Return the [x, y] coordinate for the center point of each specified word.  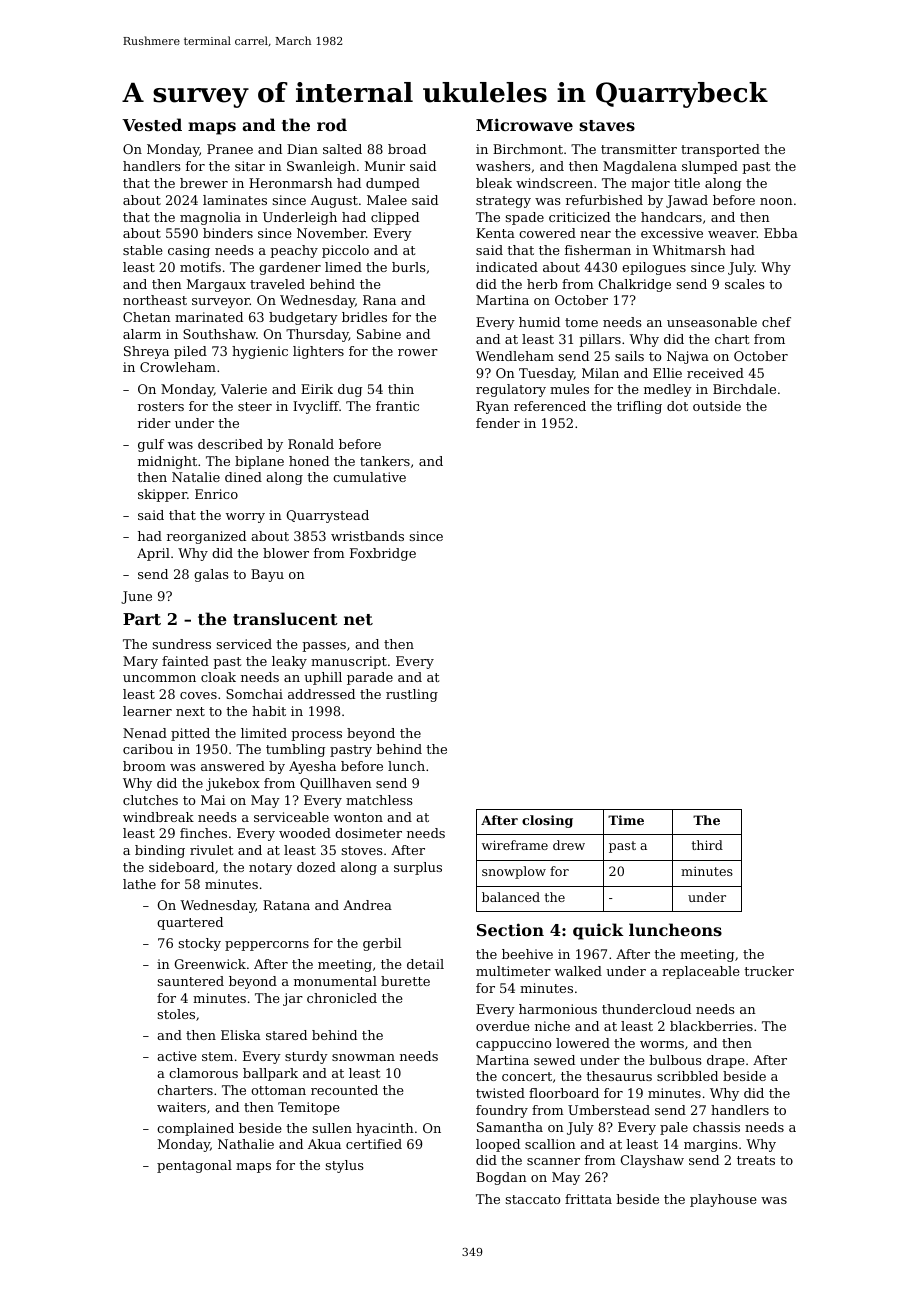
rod [332, 124]
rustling [412, 695]
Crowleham [178, 367]
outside [717, 406]
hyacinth [385, 1129]
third [707, 845]
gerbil [382, 944]
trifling [639, 407]
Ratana [286, 905]
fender [498, 423]
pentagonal [194, 1166]
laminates [235, 200]
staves [607, 125]
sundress [182, 644]
